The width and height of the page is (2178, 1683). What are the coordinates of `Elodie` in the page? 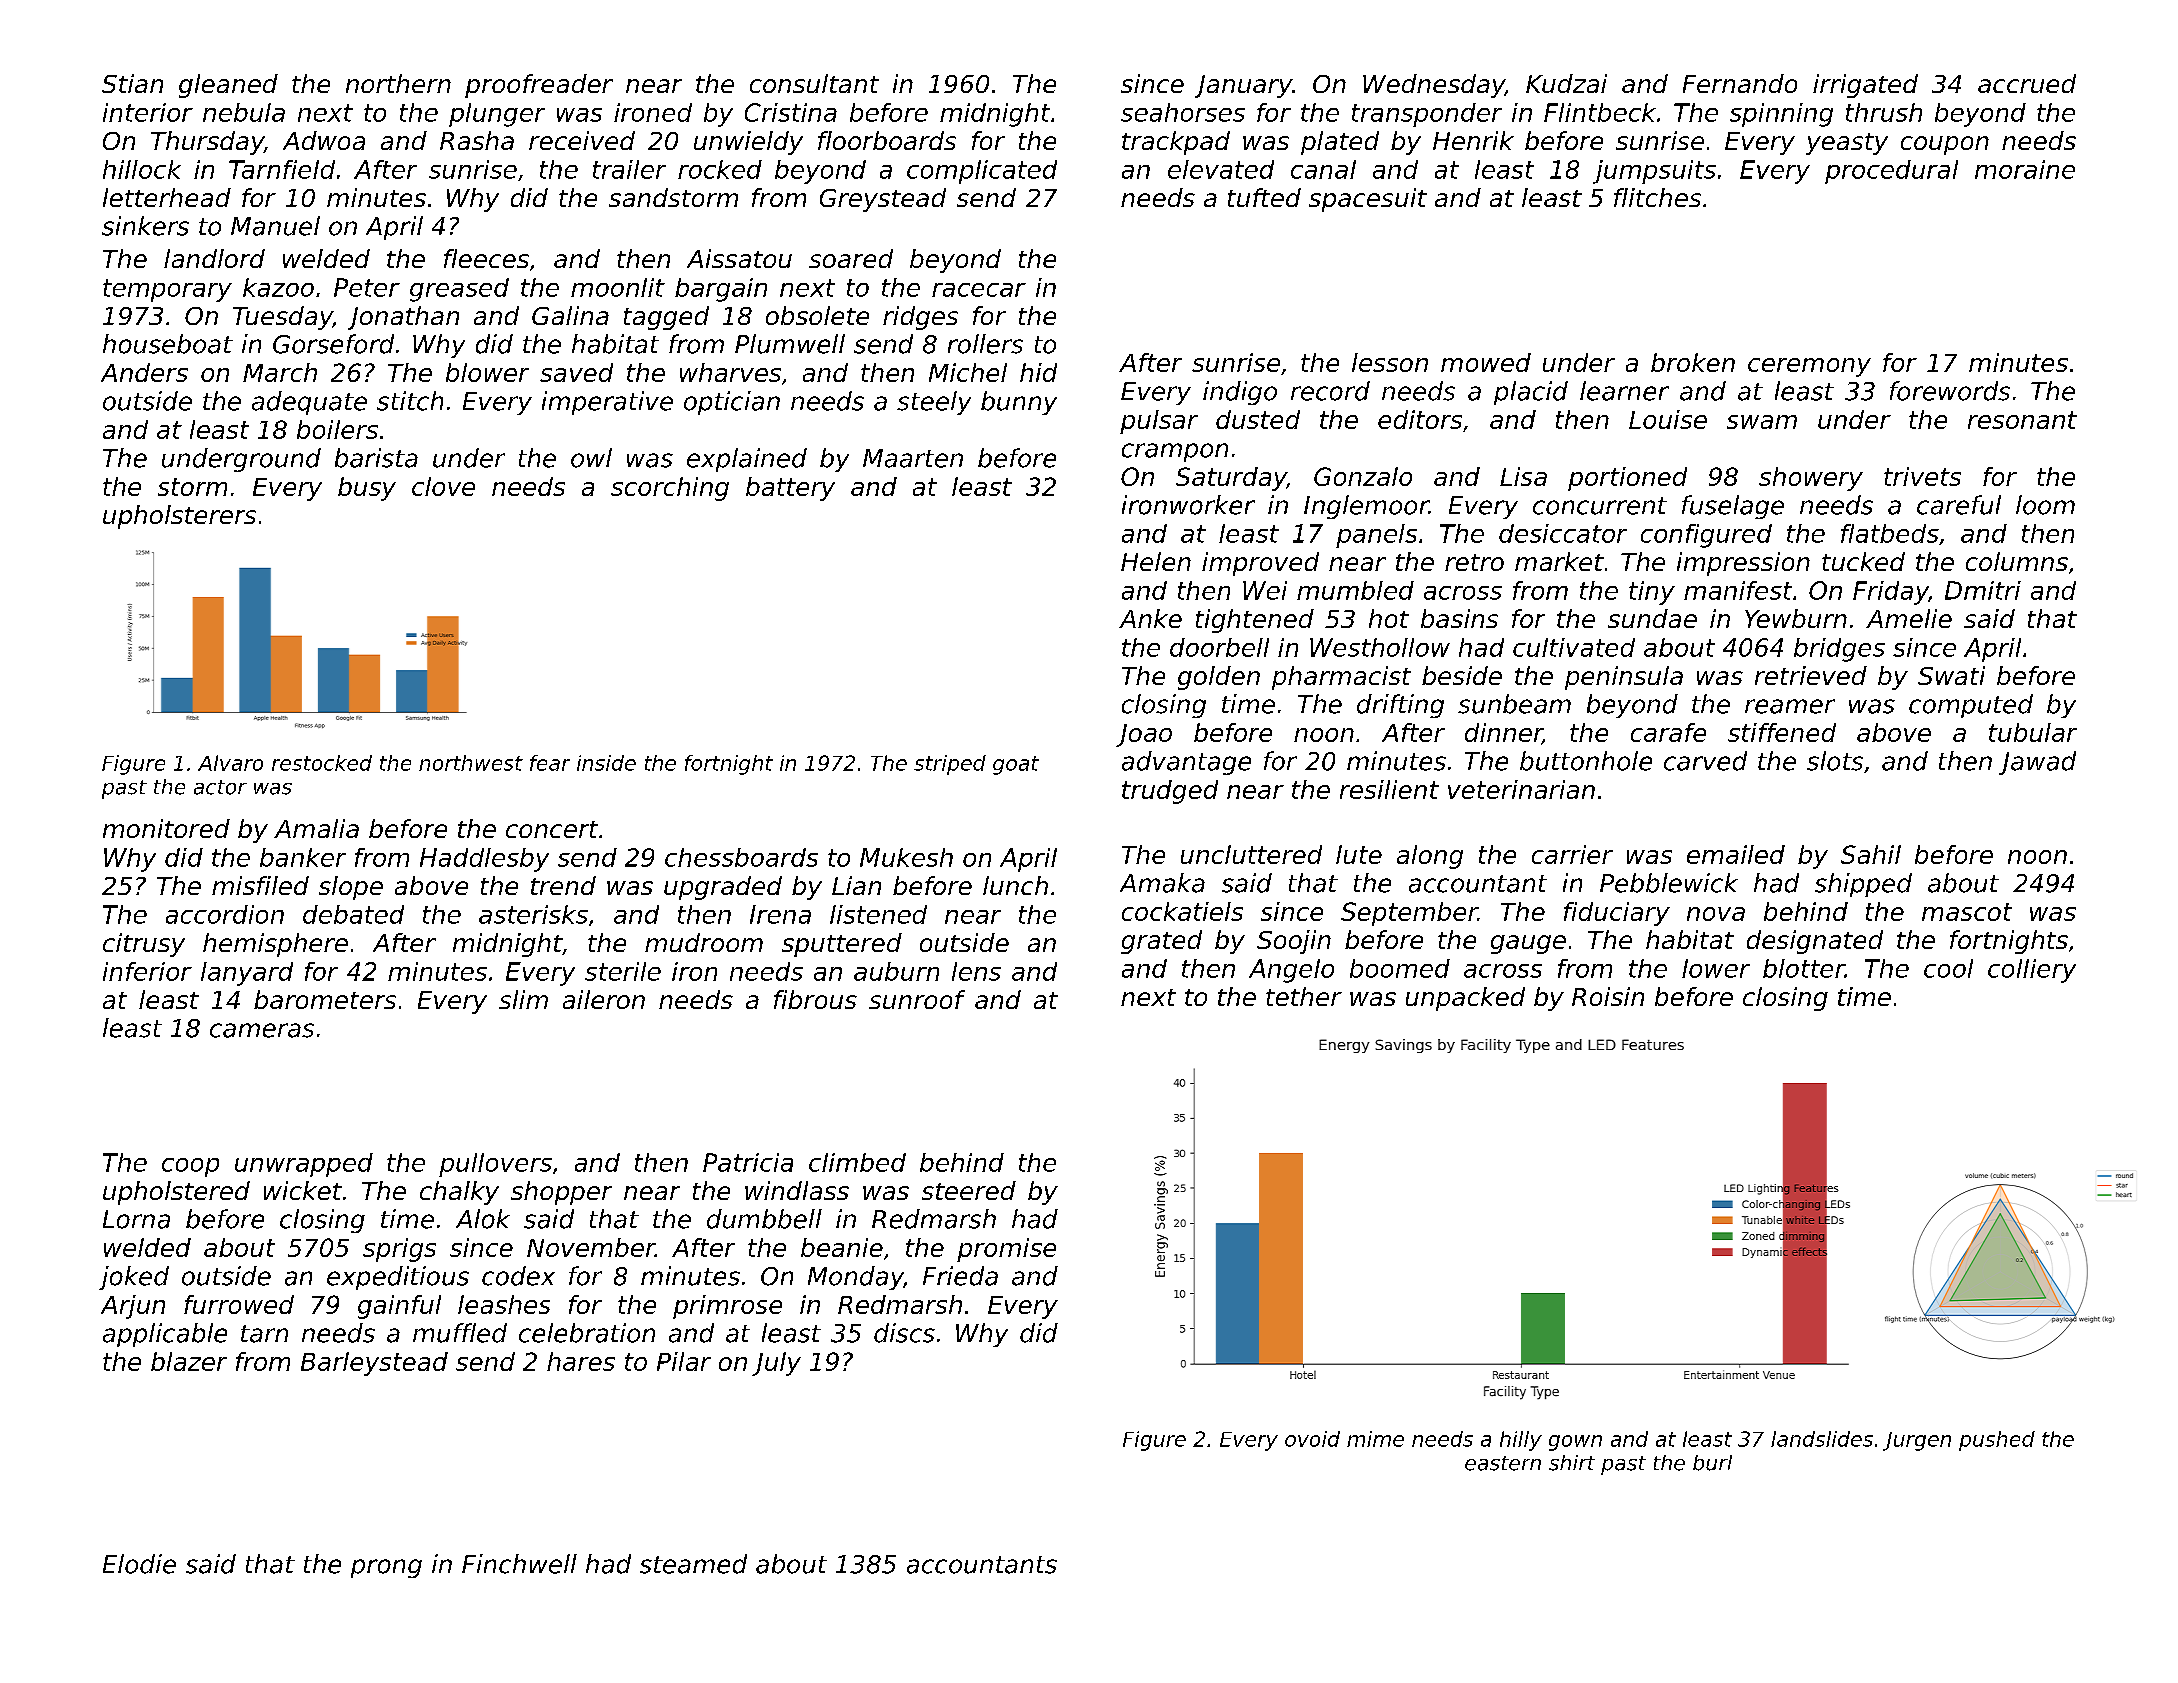 It's located at (139, 1564).
